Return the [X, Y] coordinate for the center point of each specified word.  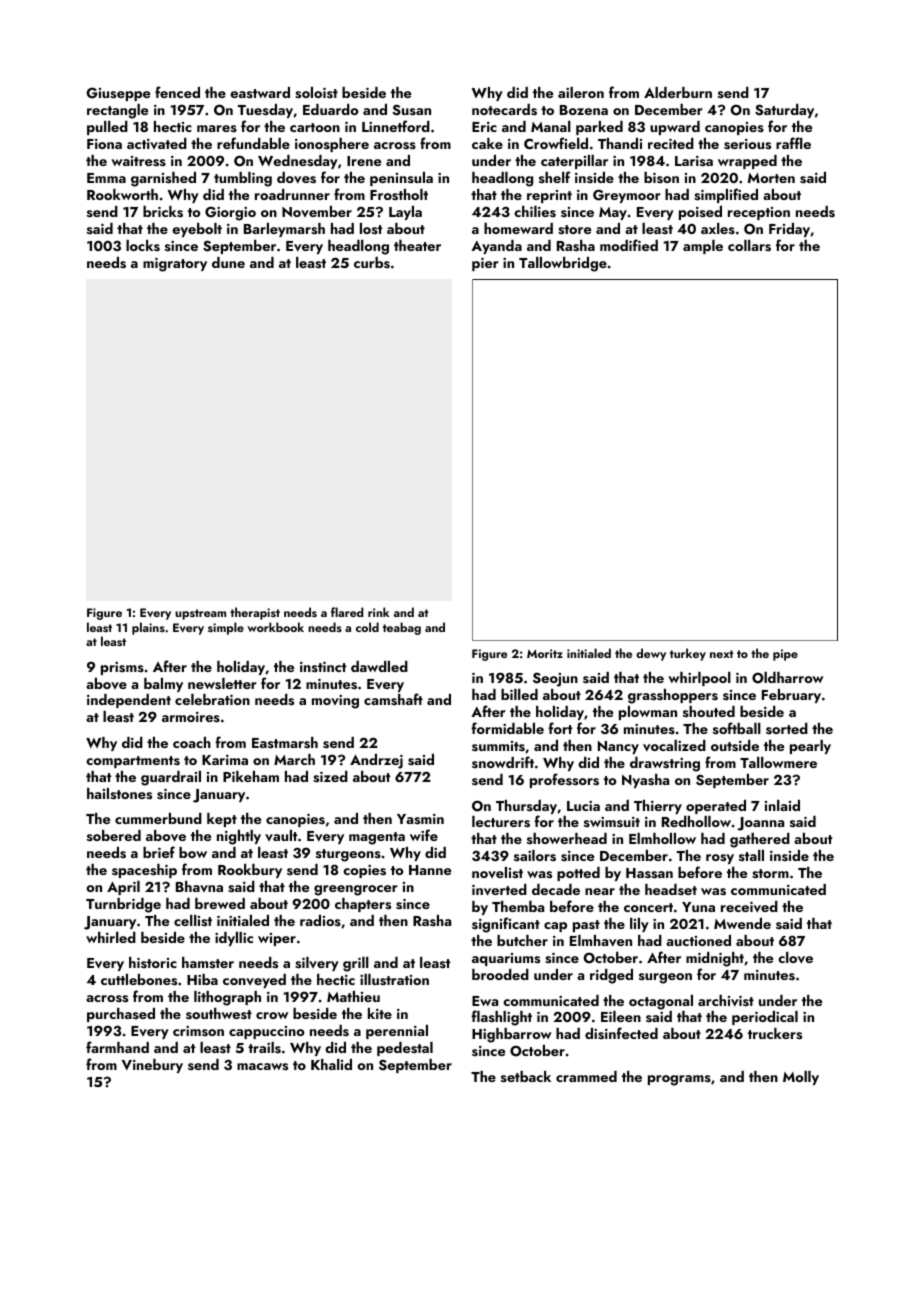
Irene [364, 161]
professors [564, 780]
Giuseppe [118, 94]
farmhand [117, 1047]
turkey [688, 654]
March [294, 759]
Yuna [698, 907]
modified [629, 245]
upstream [200, 614]
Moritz [545, 653]
